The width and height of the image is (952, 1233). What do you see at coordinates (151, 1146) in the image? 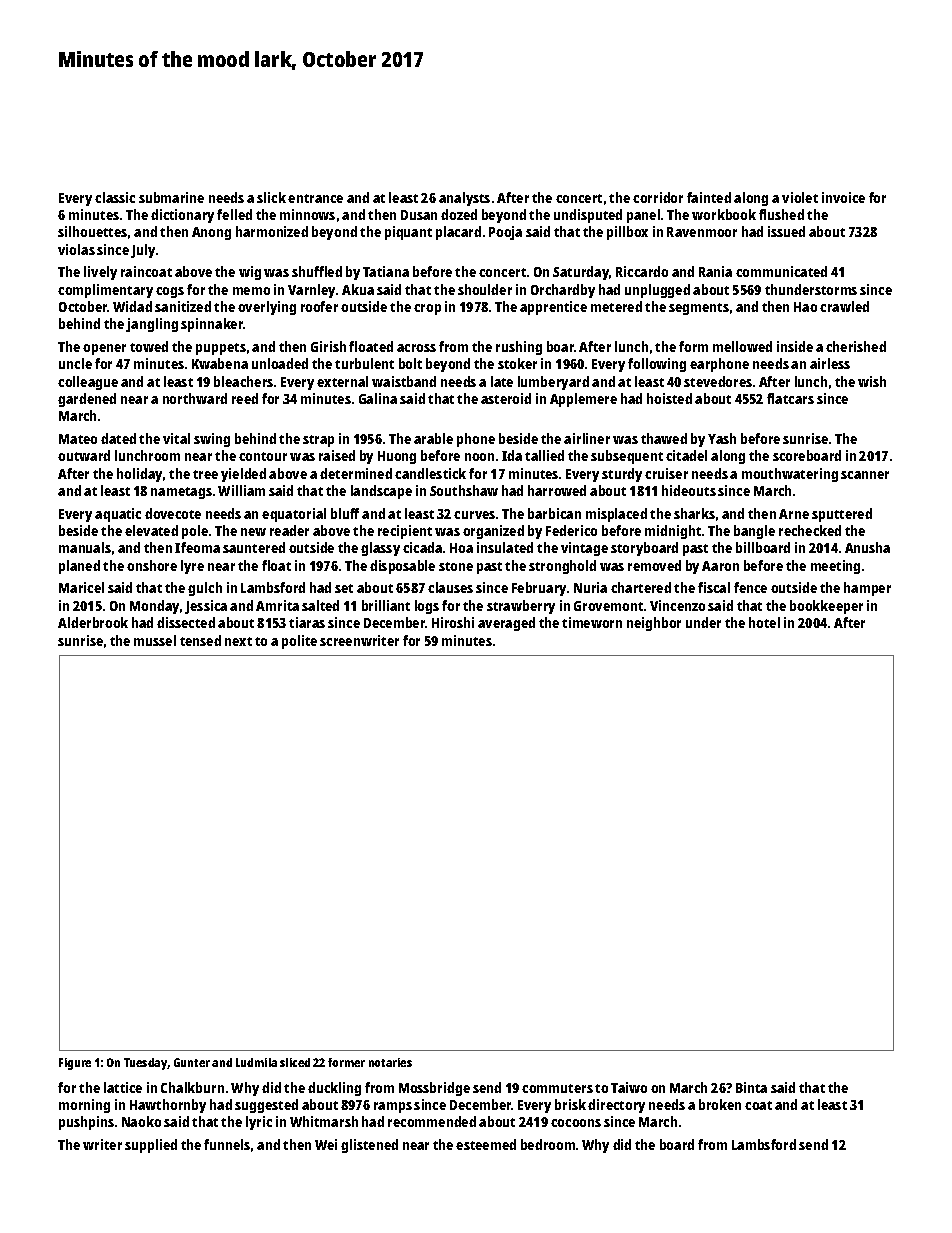
I see `supplied` at bounding box center [151, 1146].
